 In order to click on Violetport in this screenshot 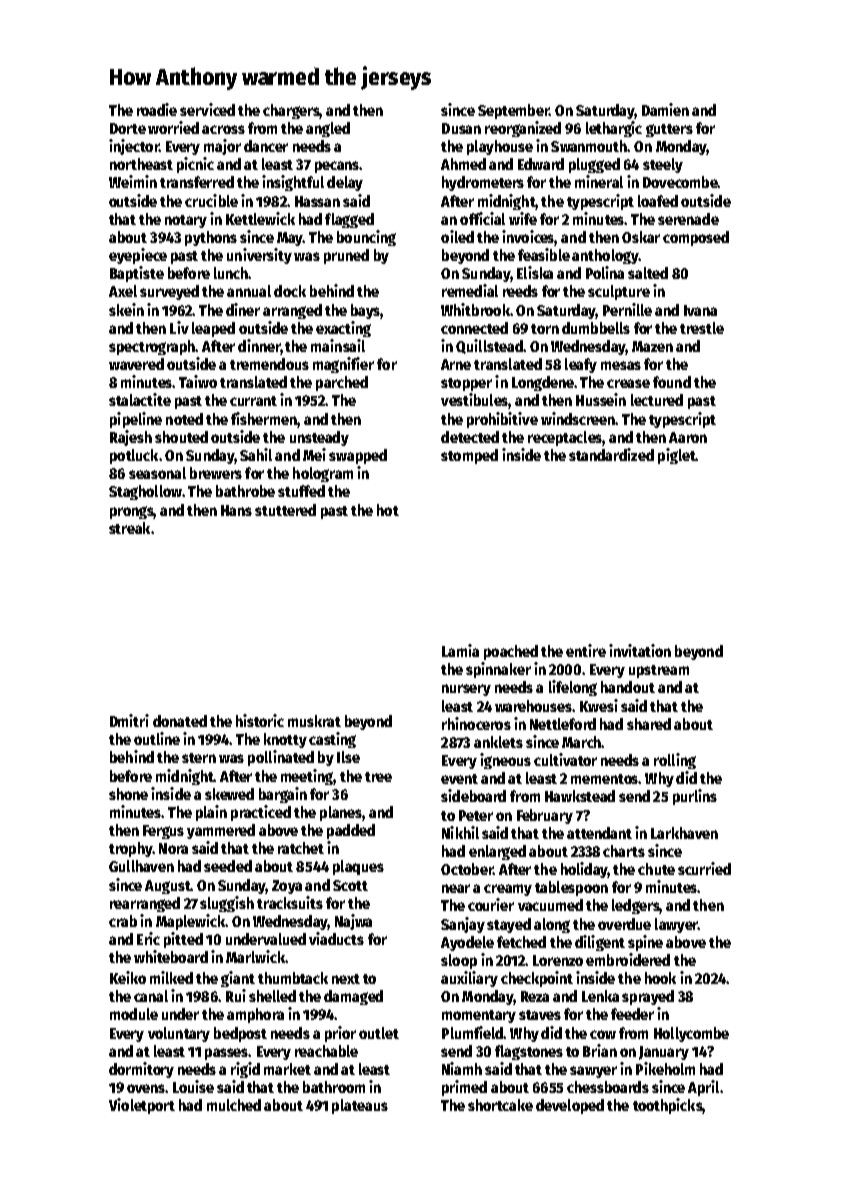, I will do `click(142, 1106)`.
